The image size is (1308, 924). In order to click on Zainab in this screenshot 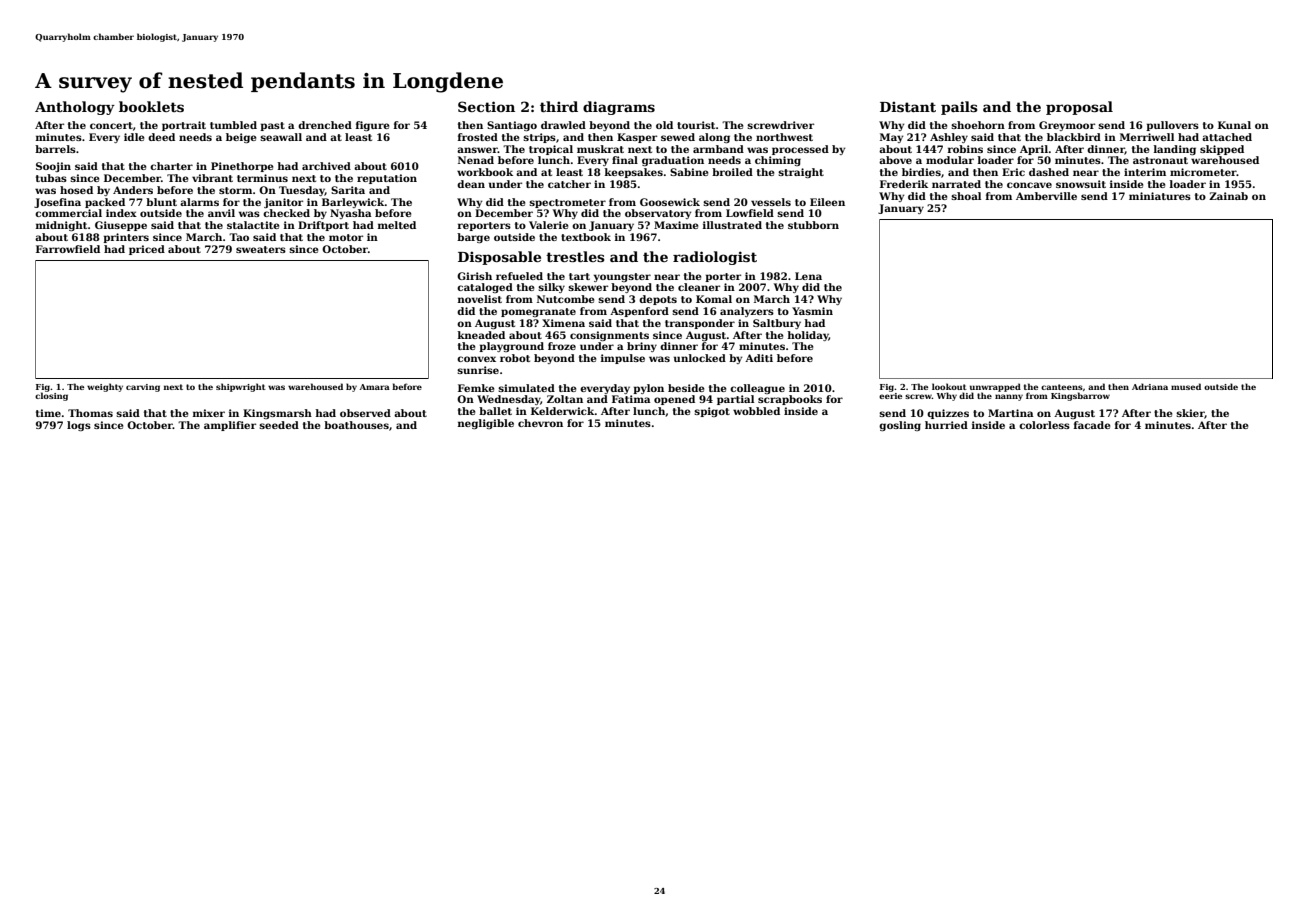, I will do `click(1228, 196)`.
